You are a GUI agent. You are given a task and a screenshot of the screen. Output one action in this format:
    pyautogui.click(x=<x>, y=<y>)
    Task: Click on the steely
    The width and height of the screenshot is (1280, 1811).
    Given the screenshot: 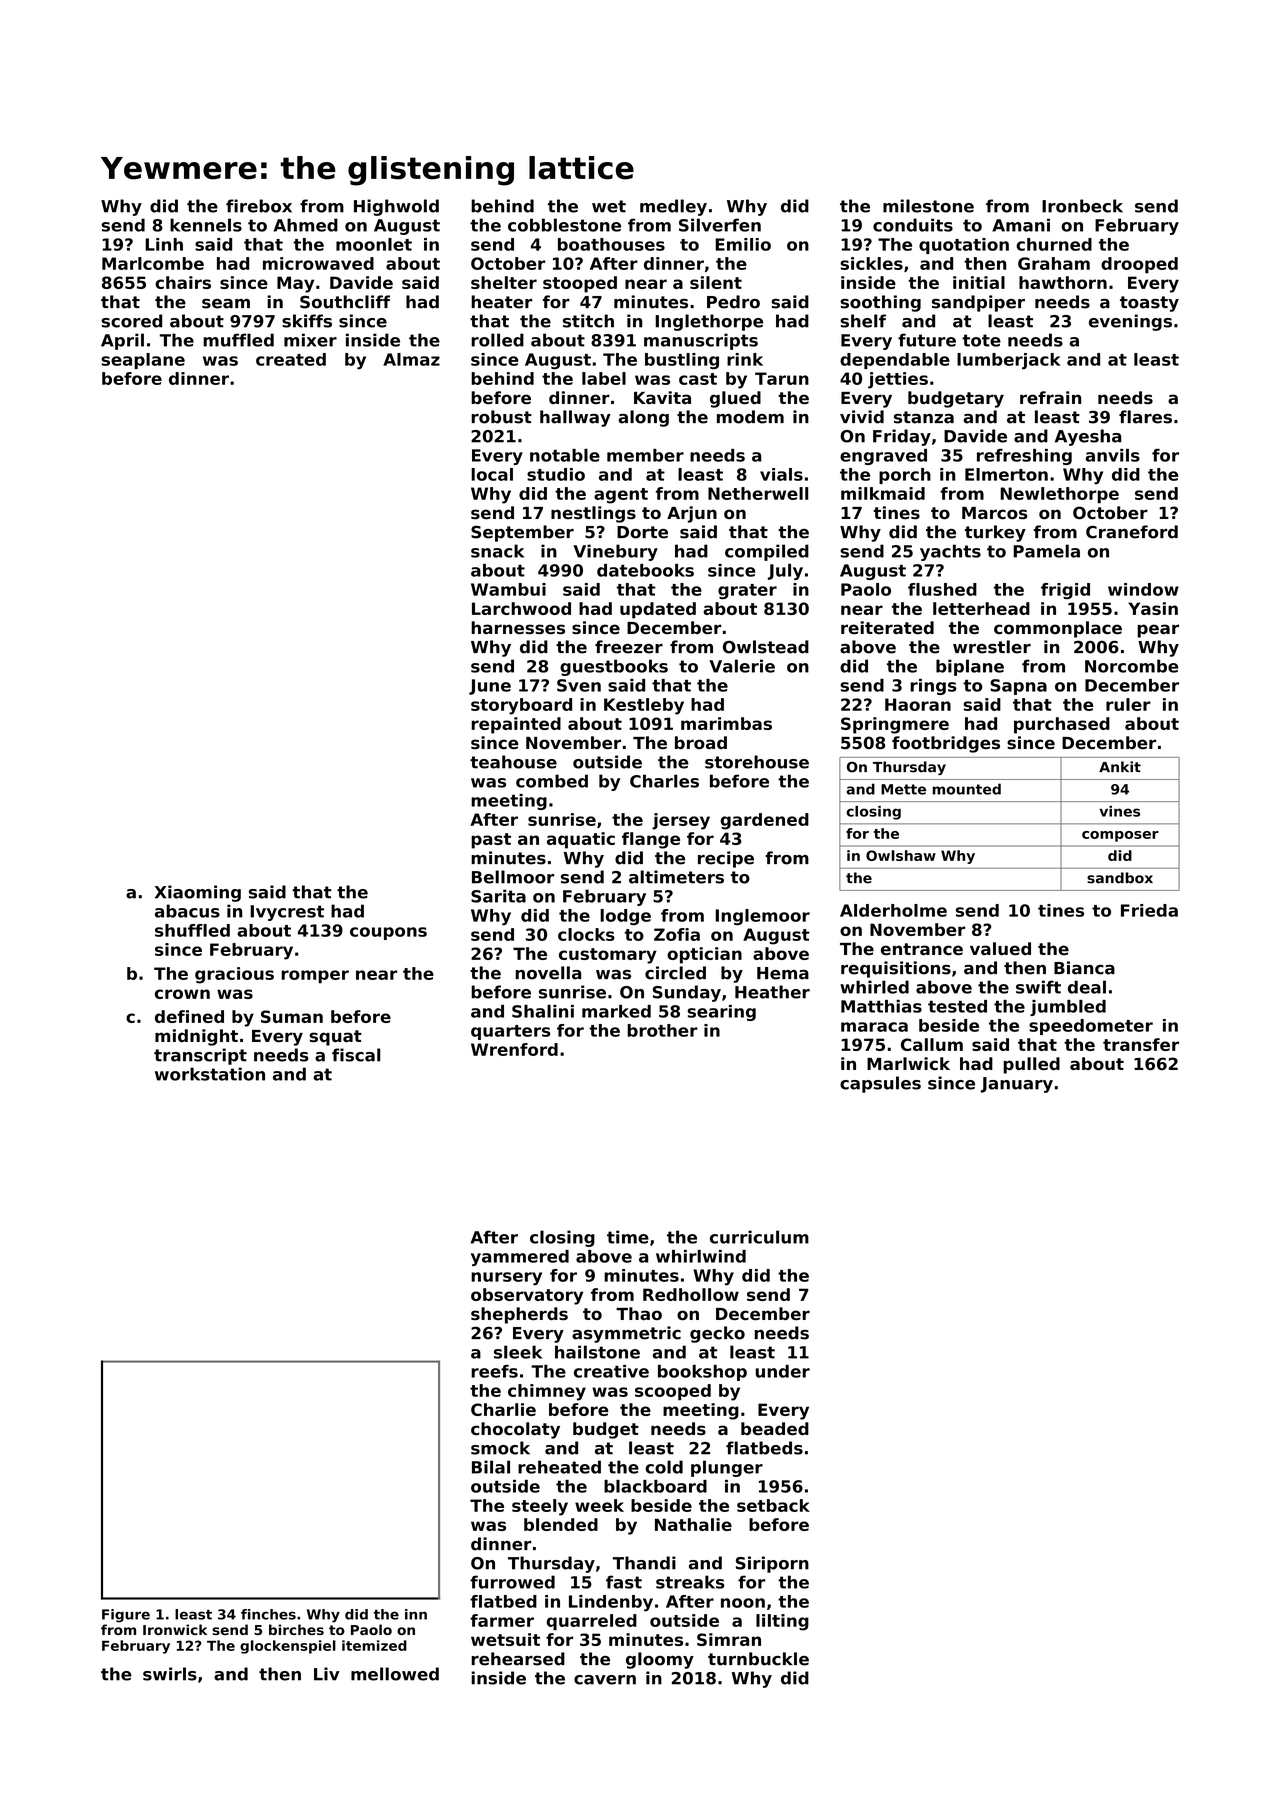 What is the action you would take?
    pyautogui.click(x=540, y=1507)
